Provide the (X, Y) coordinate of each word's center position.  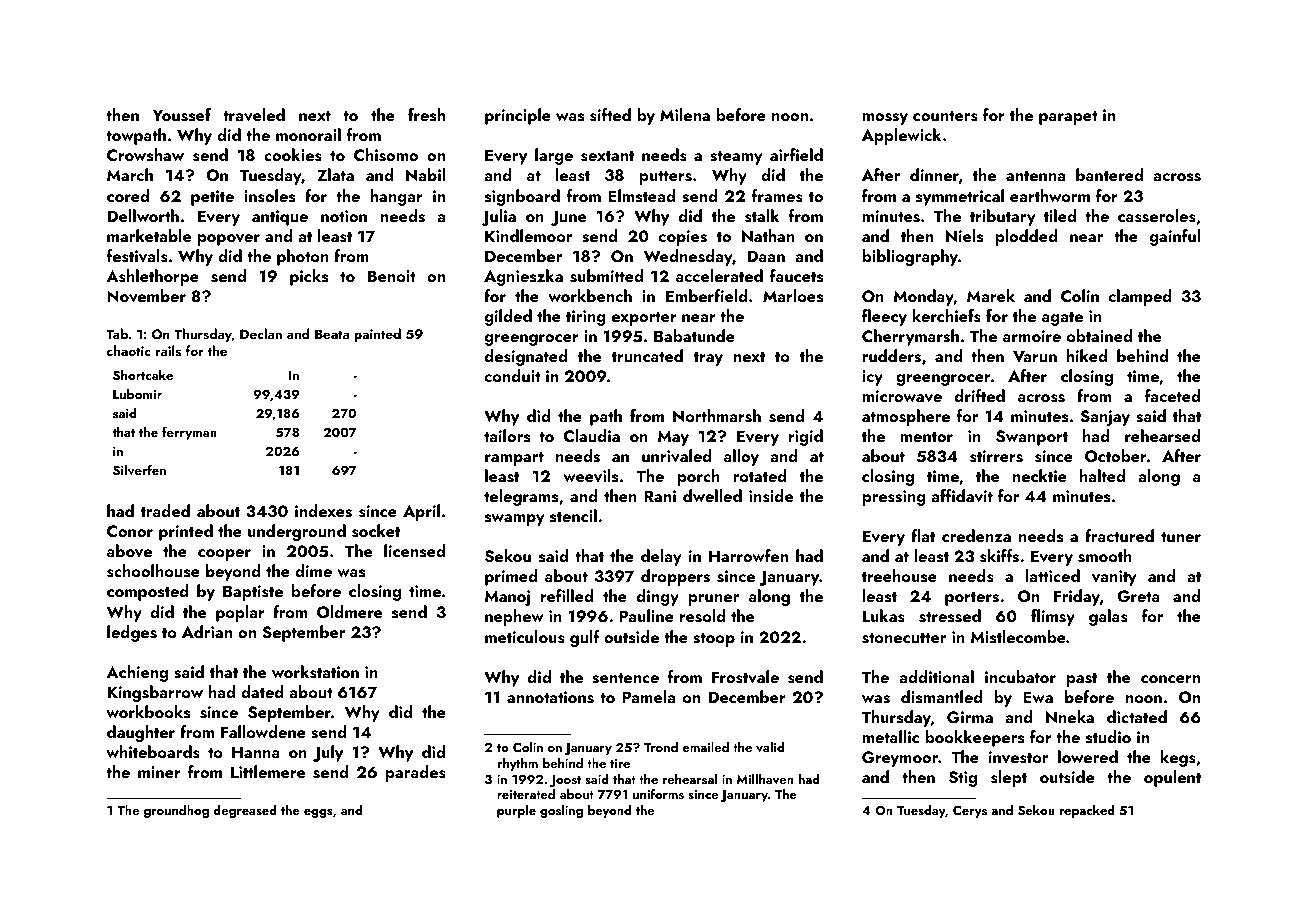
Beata (332, 334)
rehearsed (1162, 436)
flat (923, 535)
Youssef (182, 115)
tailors (507, 436)
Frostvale (745, 677)
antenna (1035, 176)
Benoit (392, 276)
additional (936, 676)
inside (771, 496)
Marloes (793, 296)
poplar (240, 613)
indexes (323, 511)
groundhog (176, 811)
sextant (607, 156)
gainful (1175, 237)
